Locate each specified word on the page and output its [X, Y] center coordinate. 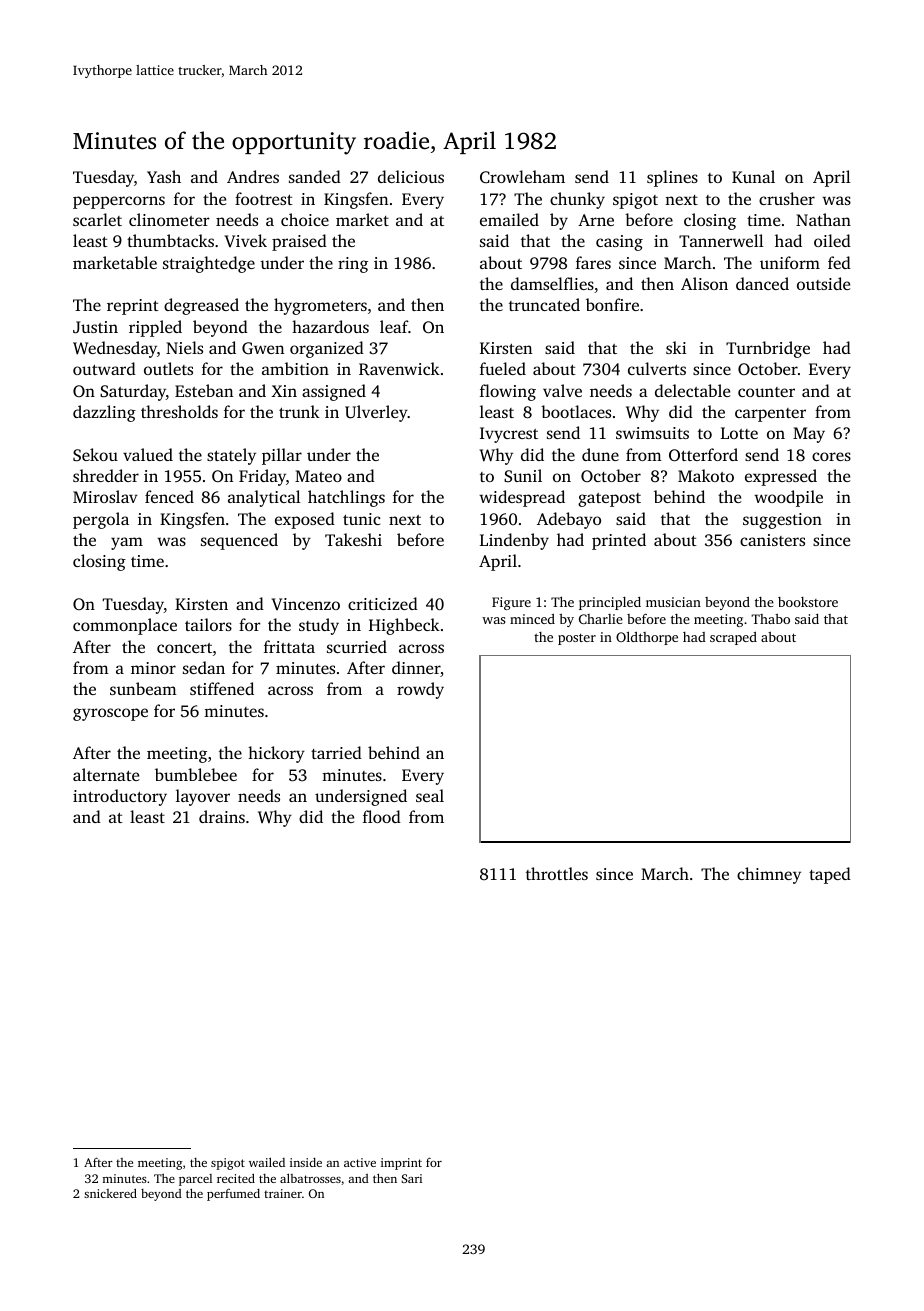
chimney [769, 875]
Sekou [95, 455]
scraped [733, 638]
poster [577, 639]
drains [222, 816]
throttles [557, 873]
